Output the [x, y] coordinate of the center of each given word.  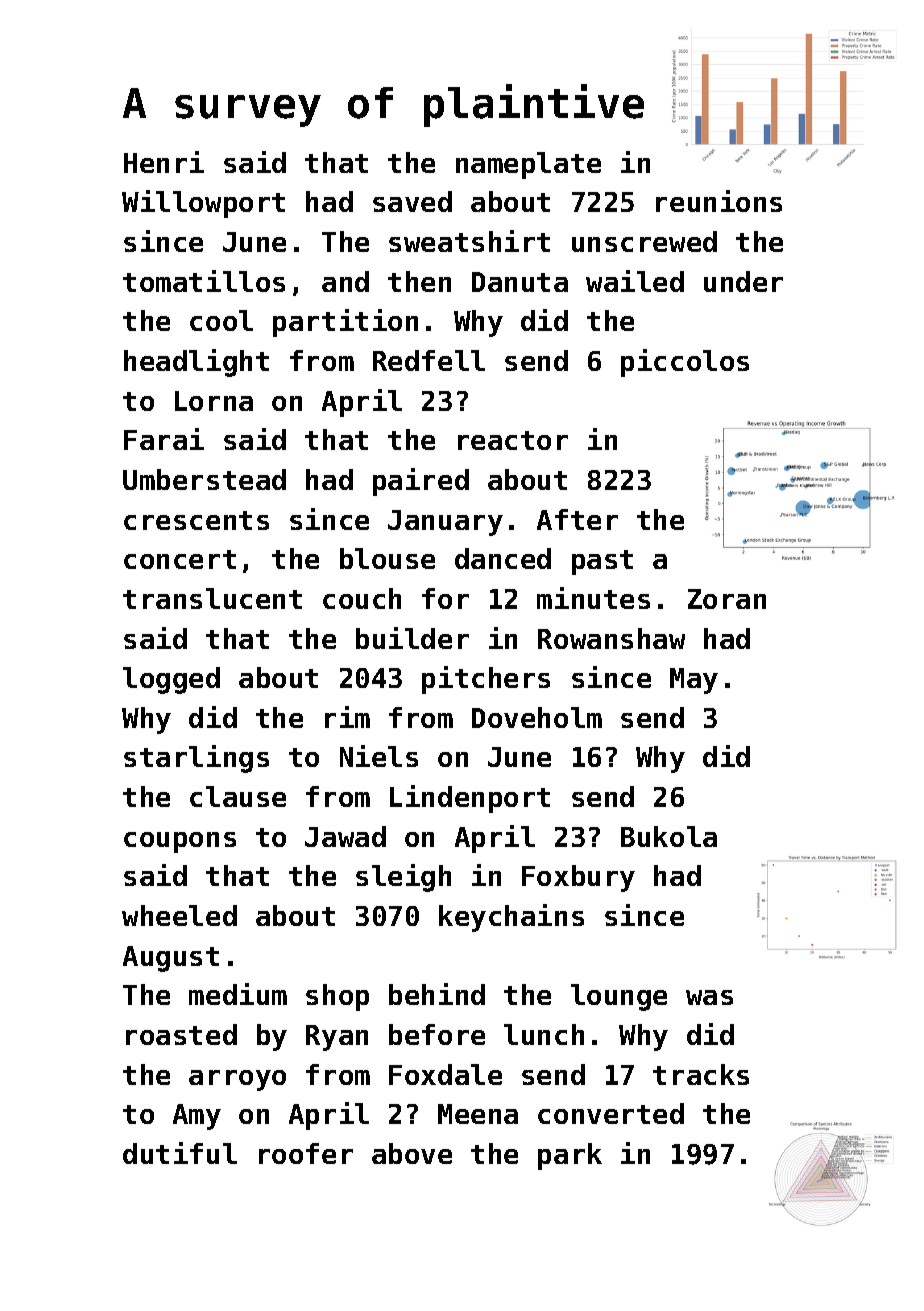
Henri [164, 162]
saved [412, 201]
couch [362, 598]
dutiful [180, 1153]
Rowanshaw [611, 638]
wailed [635, 281]
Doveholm [537, 717]
